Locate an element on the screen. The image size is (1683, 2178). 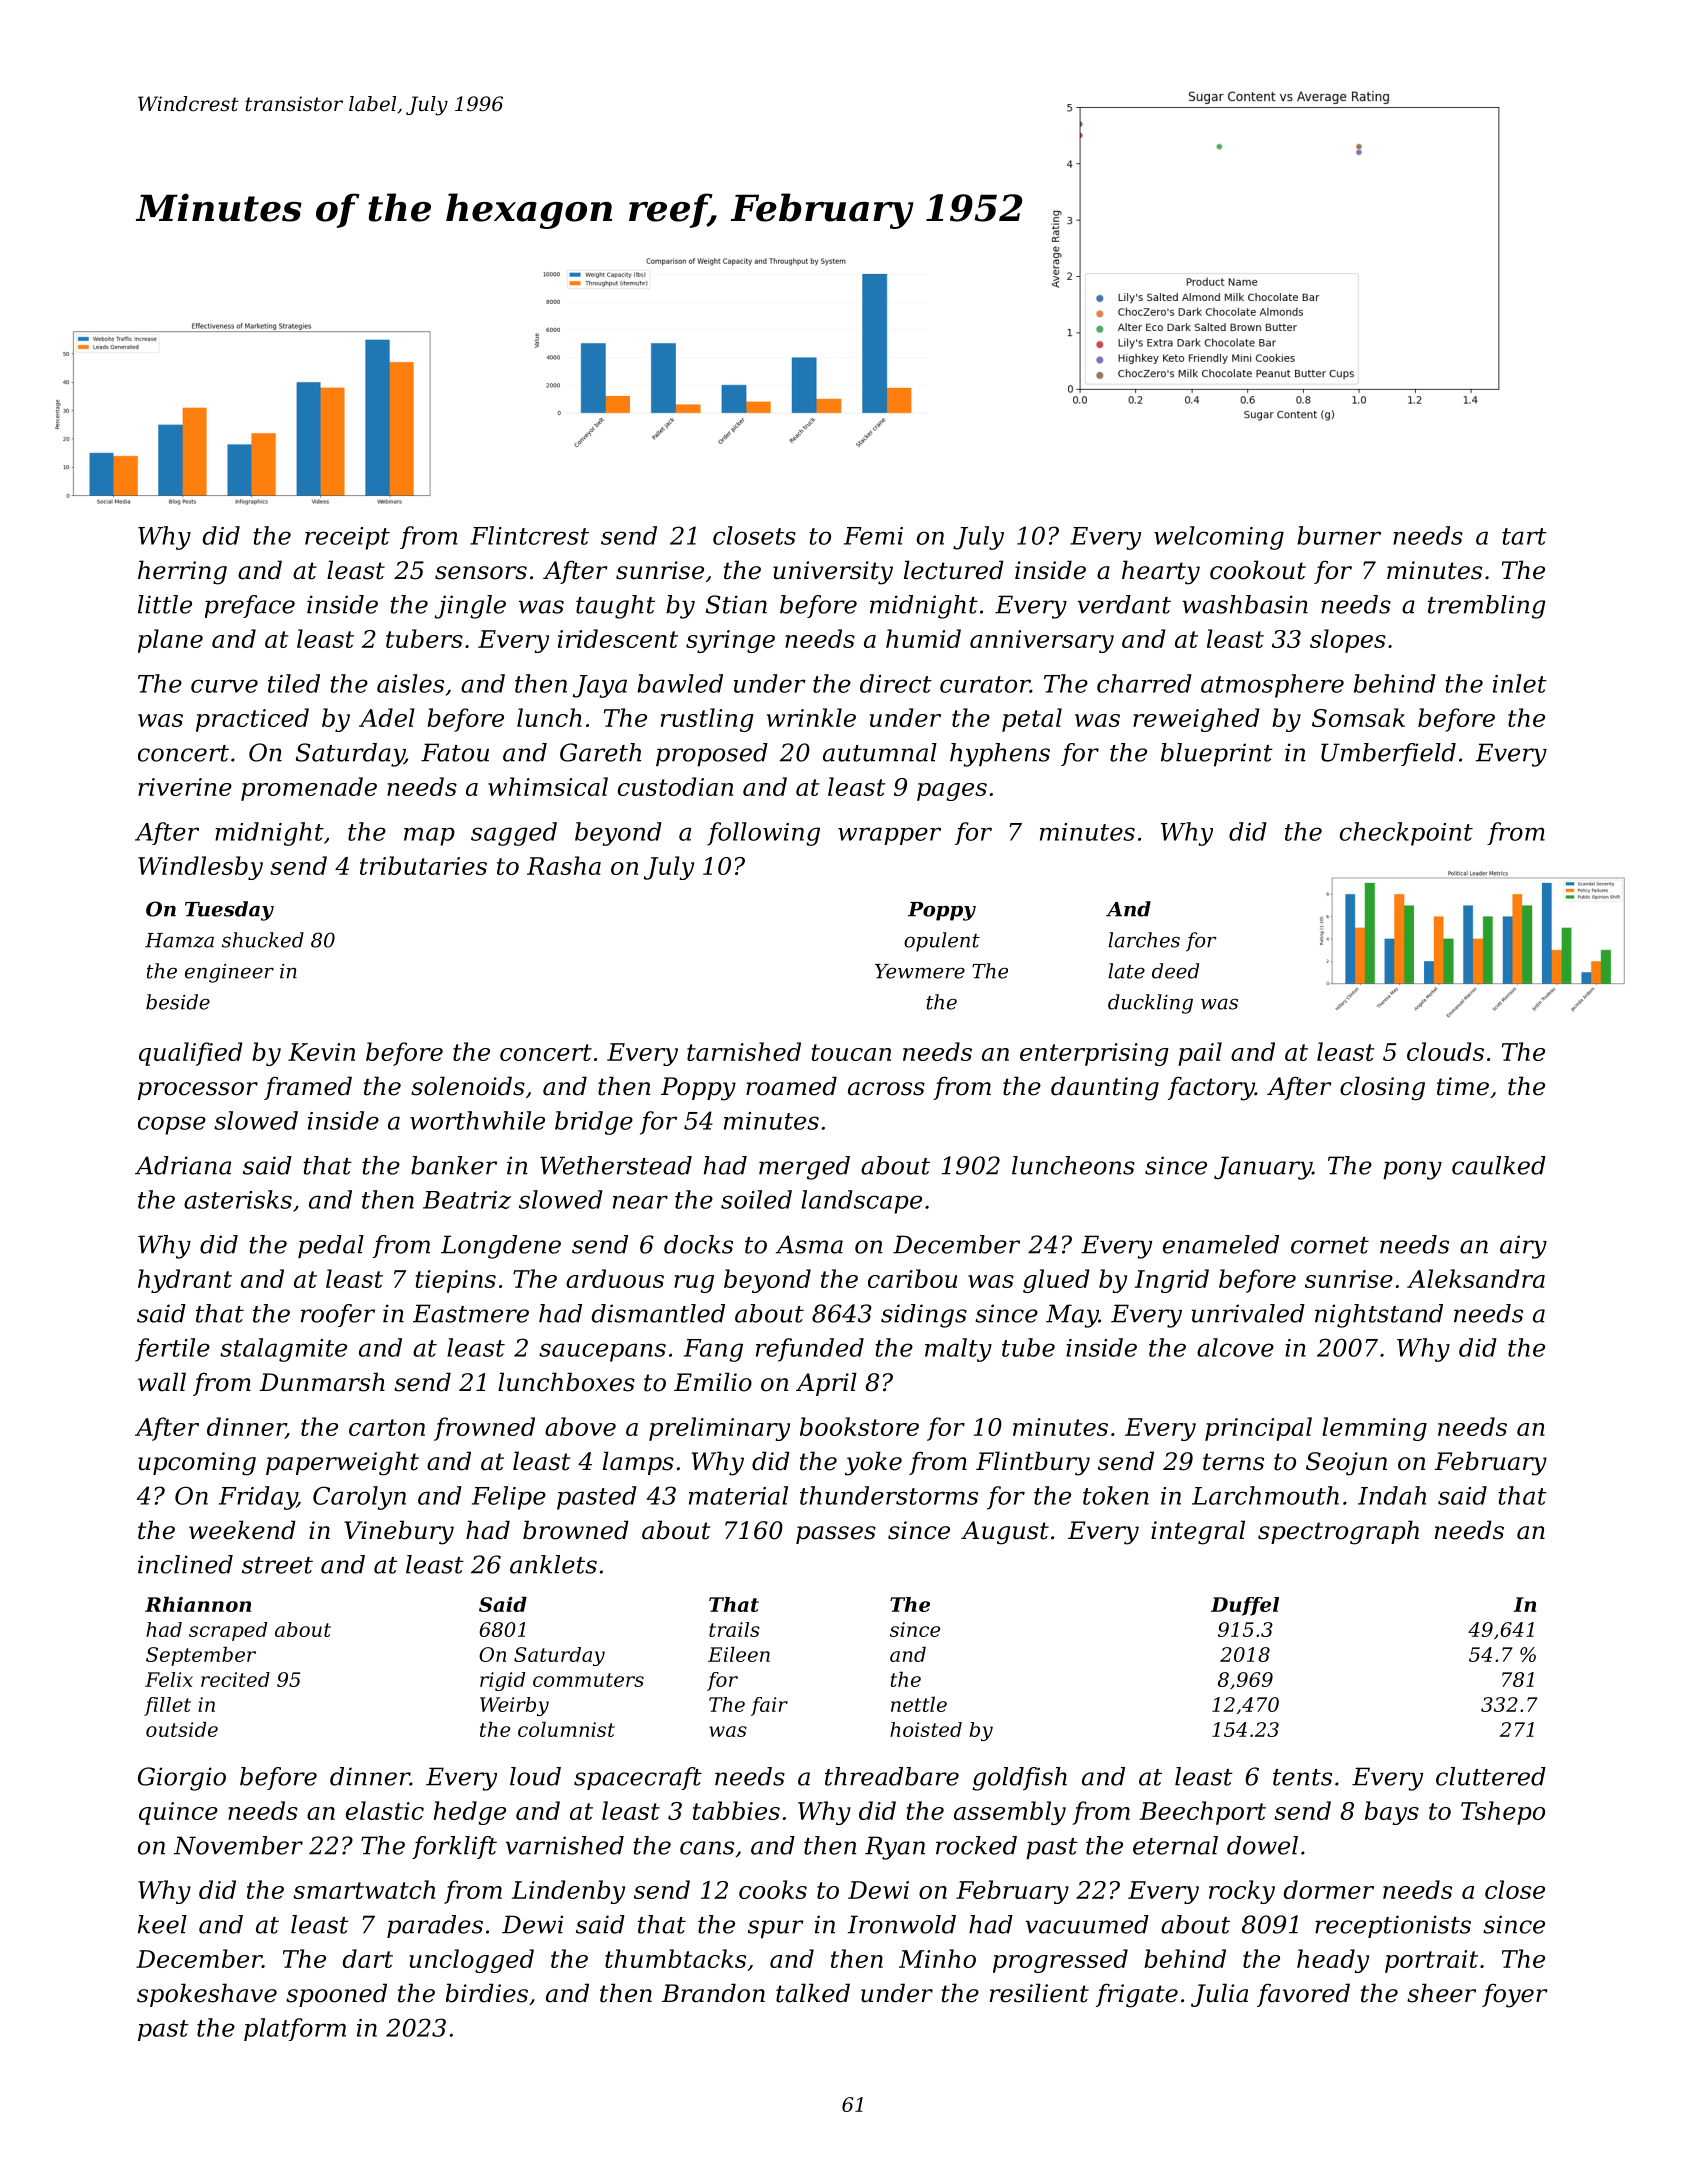
pail is located at coordinates (1200, 1054).
